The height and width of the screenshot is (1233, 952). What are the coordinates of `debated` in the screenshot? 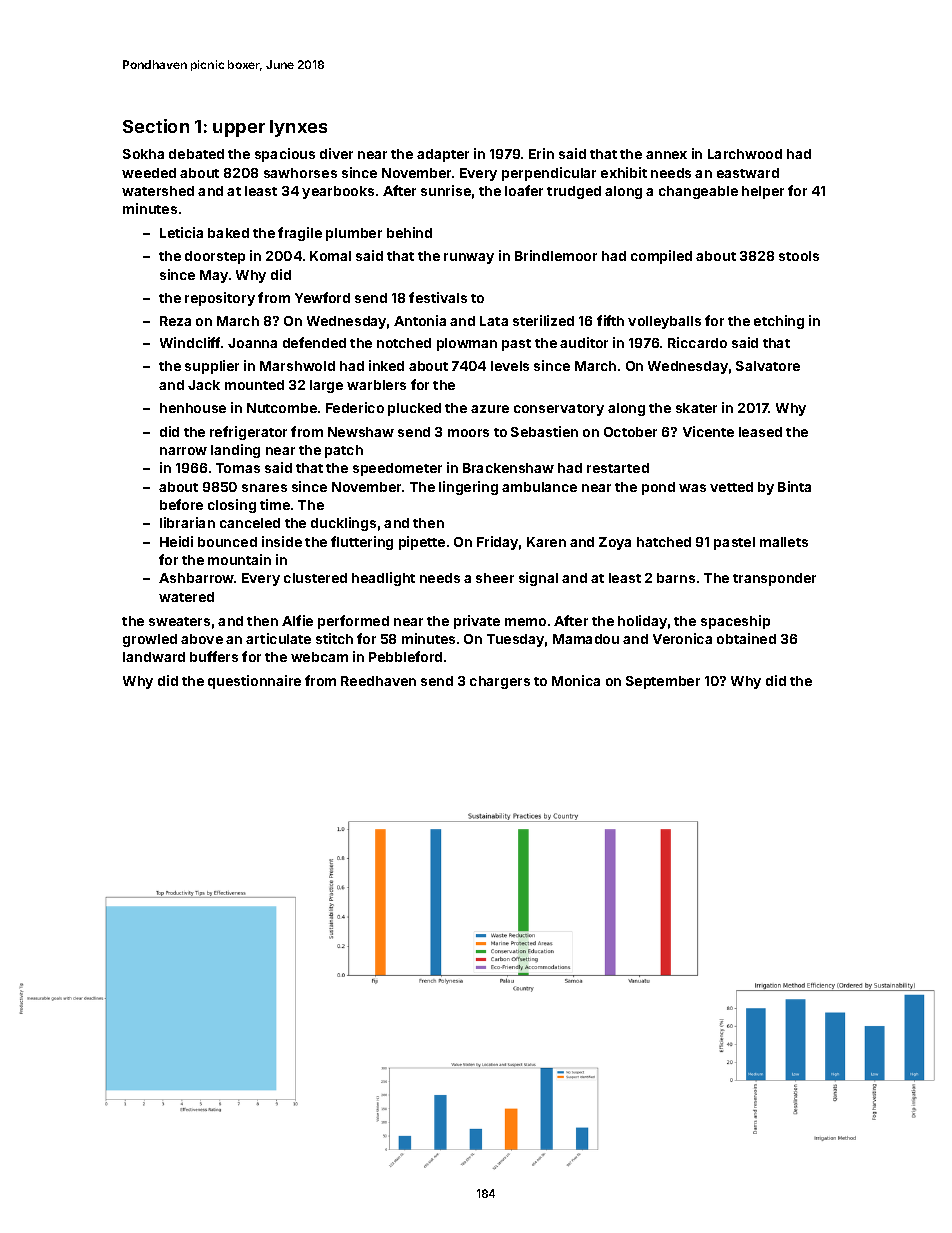 It's located at (196, 154).
